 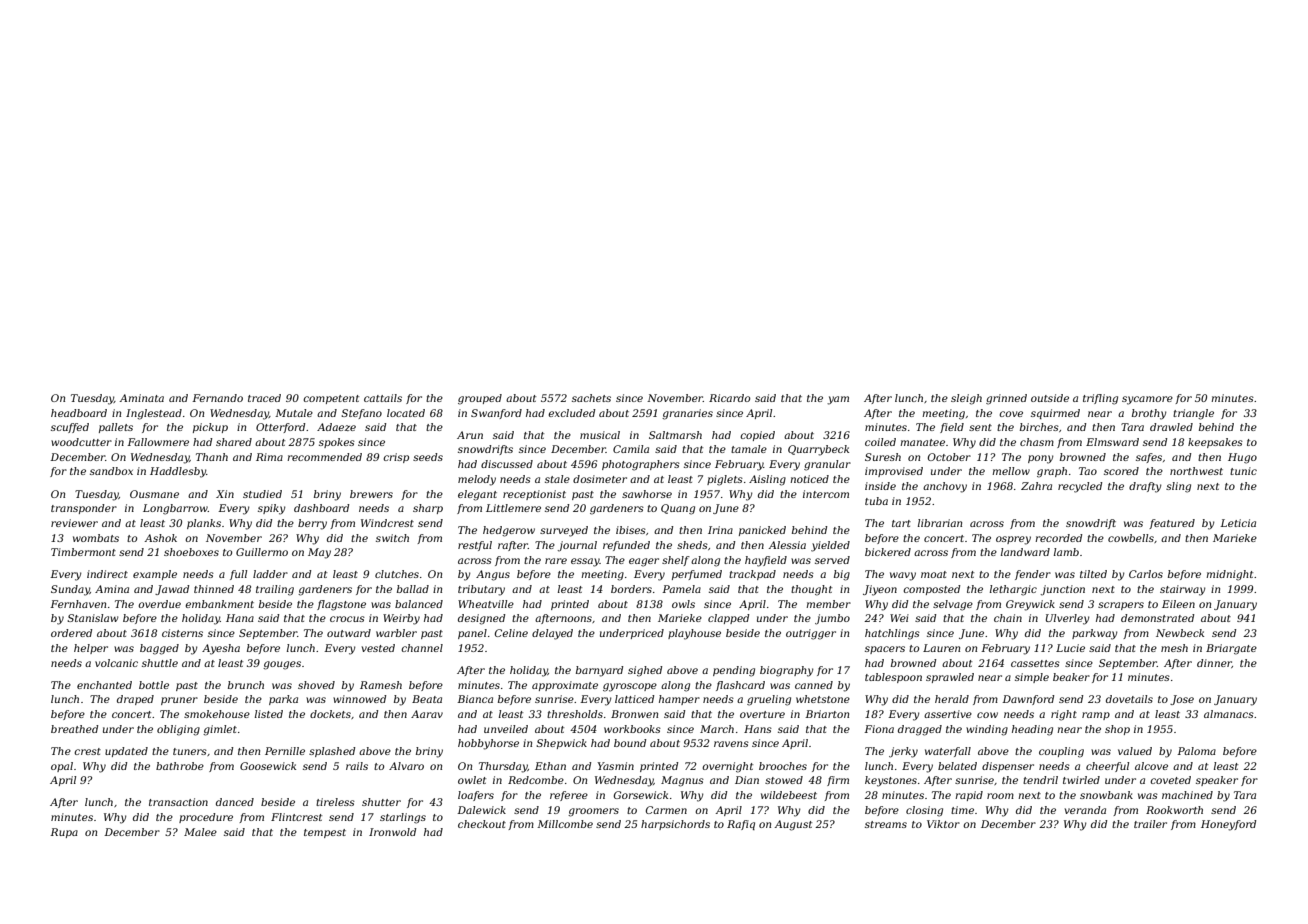 What do you see at coordinates (1147, 400) in the screenshot?
I see `sycamore` at bounding box center [1147, 400].
